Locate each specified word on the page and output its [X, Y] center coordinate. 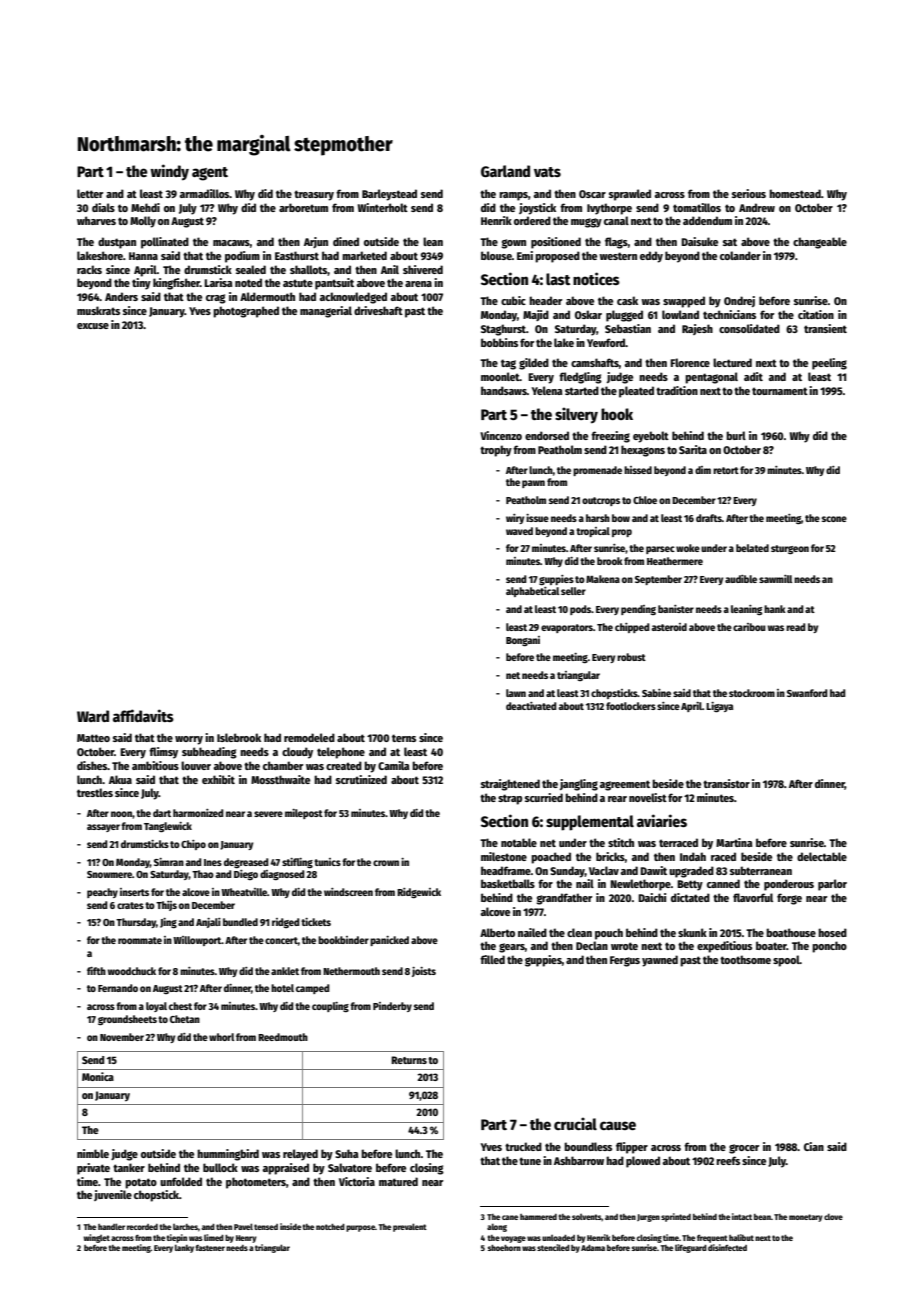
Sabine [656, 693]
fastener [210, 1248]
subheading [209, 753]
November [122, 1037]
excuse [93, 326]
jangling [579, 785]
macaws [231, 243]
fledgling [580, 378]
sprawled [630, 195]
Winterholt [383, 207]
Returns [409, 1060]
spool [786, 961]
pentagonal [711, 378]
